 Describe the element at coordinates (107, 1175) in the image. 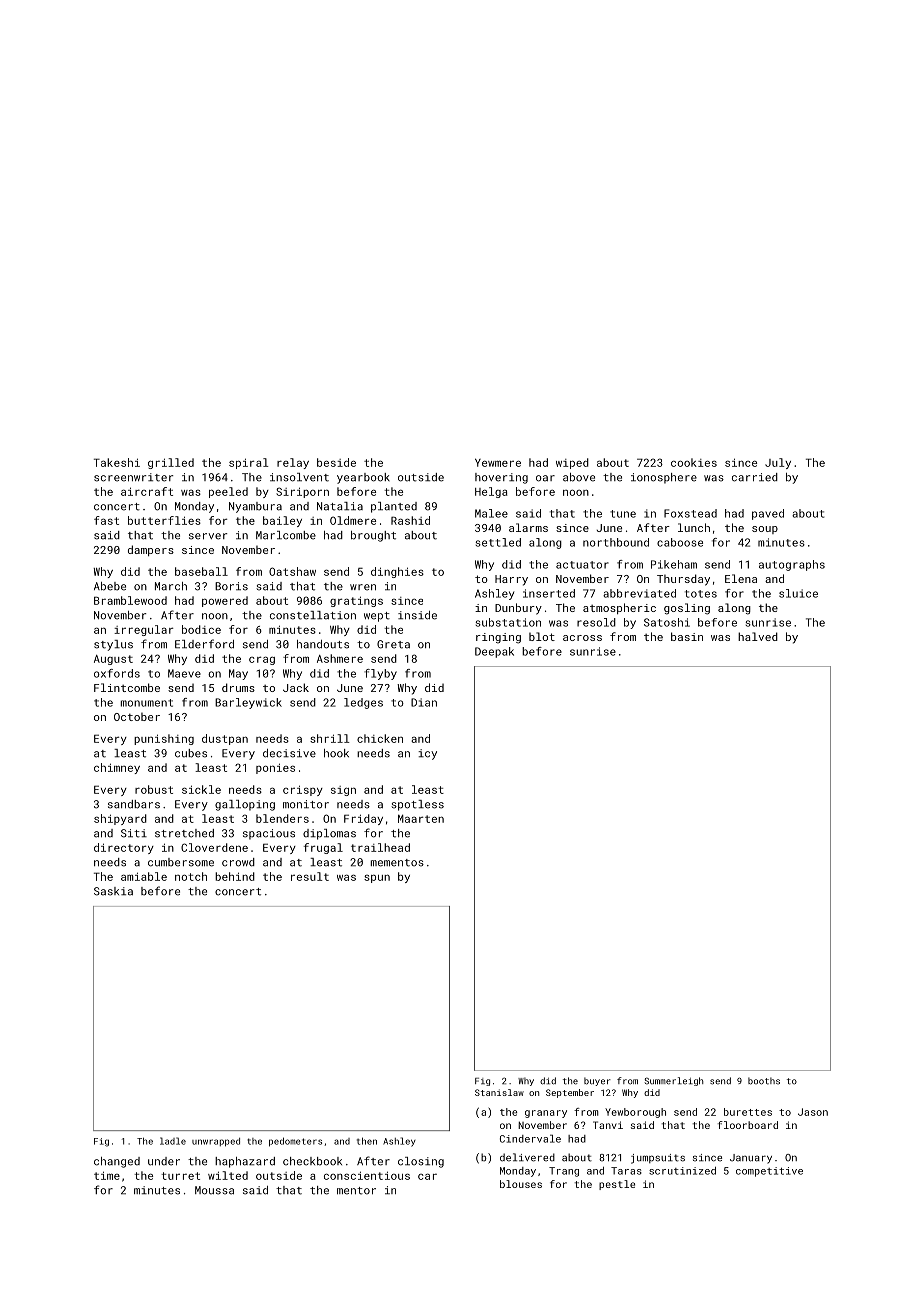

I see `time` at that location.
